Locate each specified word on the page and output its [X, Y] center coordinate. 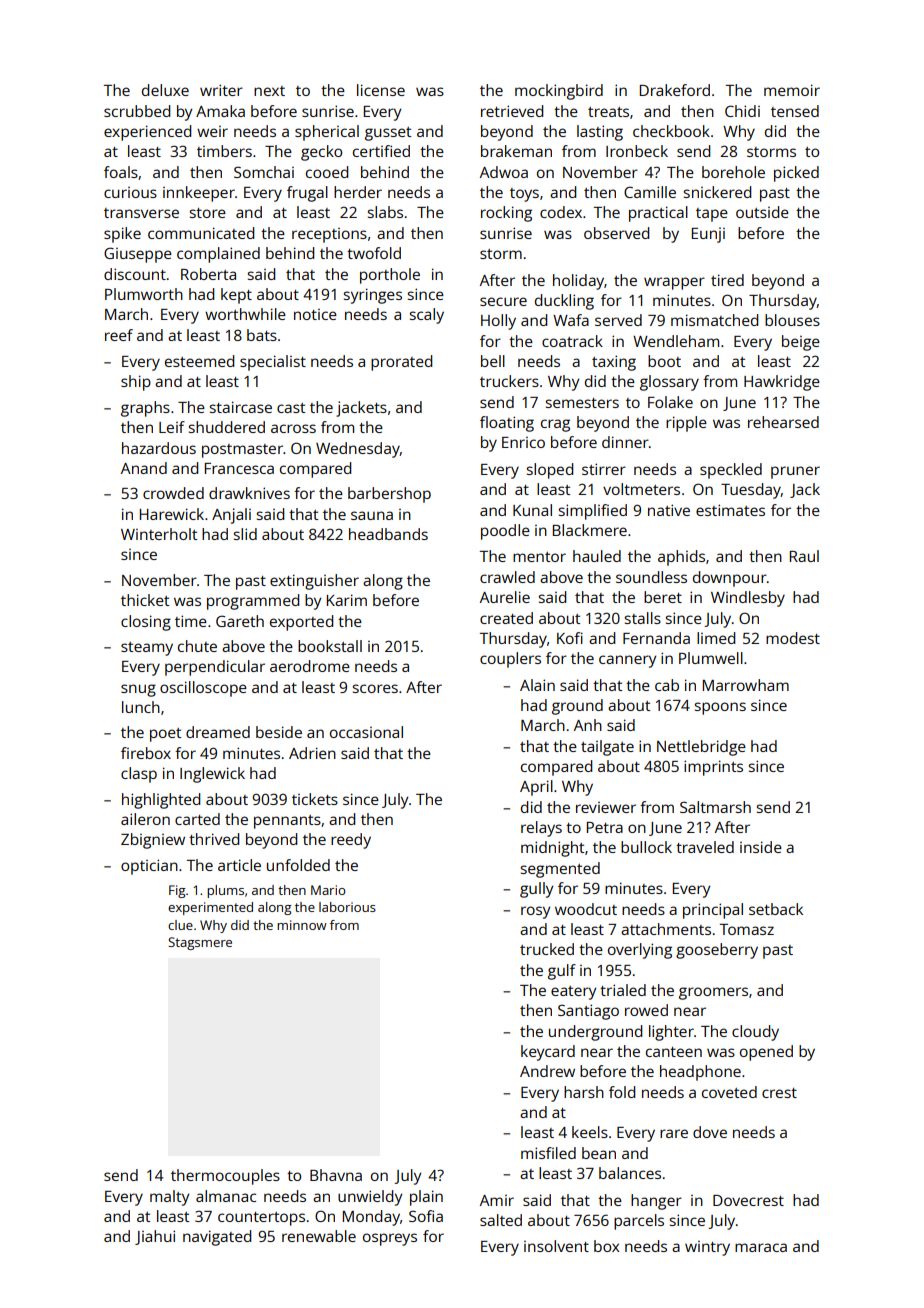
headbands [388, 534]
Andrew [547, 1071]
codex [561, 212]
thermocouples [225, 1177]
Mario [328, 890]
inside [761, 847]
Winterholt [159, 534]
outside [762, 212]
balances [630, 1173]
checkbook [671, 131]
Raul [804, 556]
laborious [347, 907]
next [269, 91]
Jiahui [155, 1237]
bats [262, 335]
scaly [427, 316]
